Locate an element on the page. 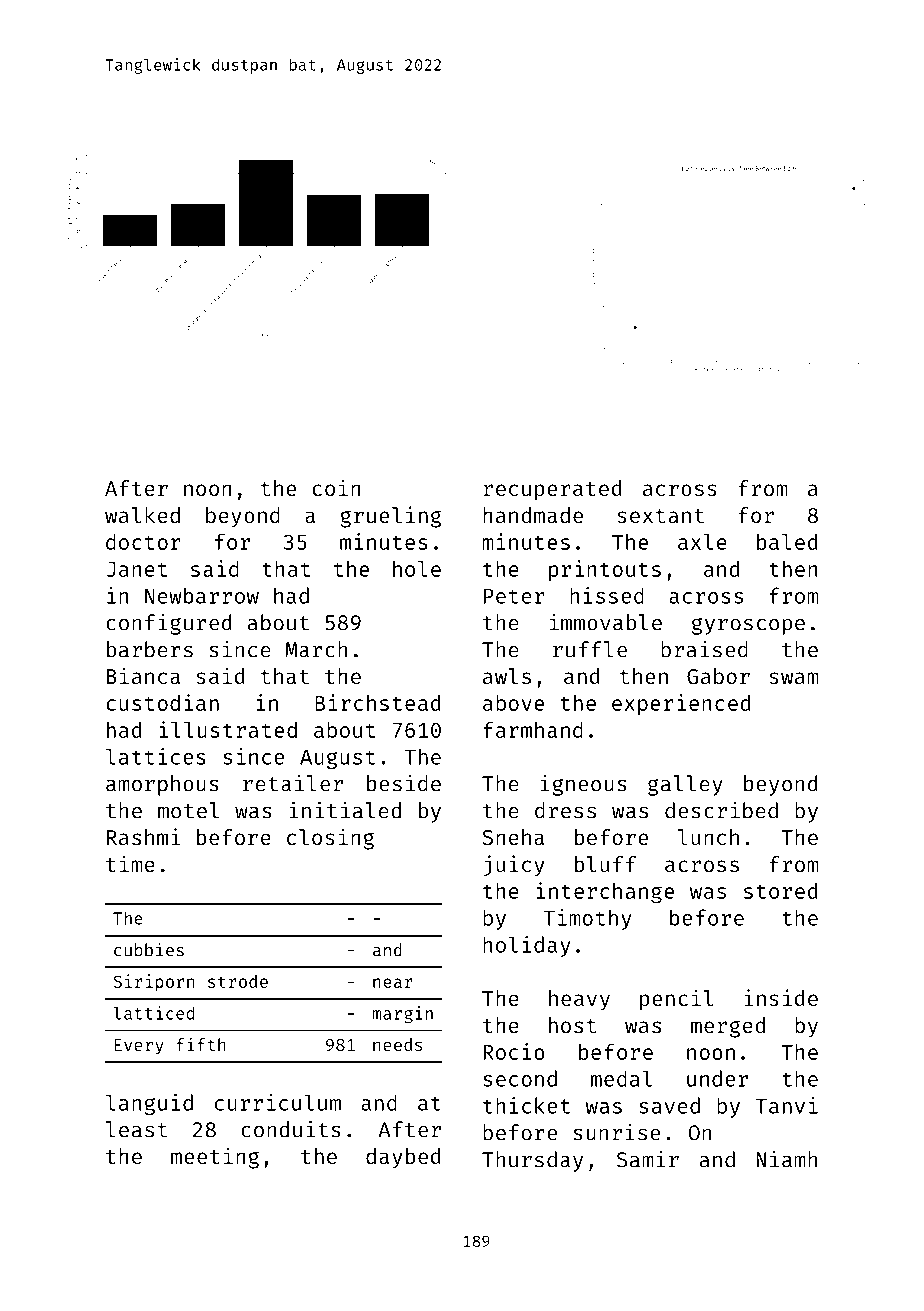 The height and width of the image is (1311, 924). Birchstead is located at coordinates (377, 702).
